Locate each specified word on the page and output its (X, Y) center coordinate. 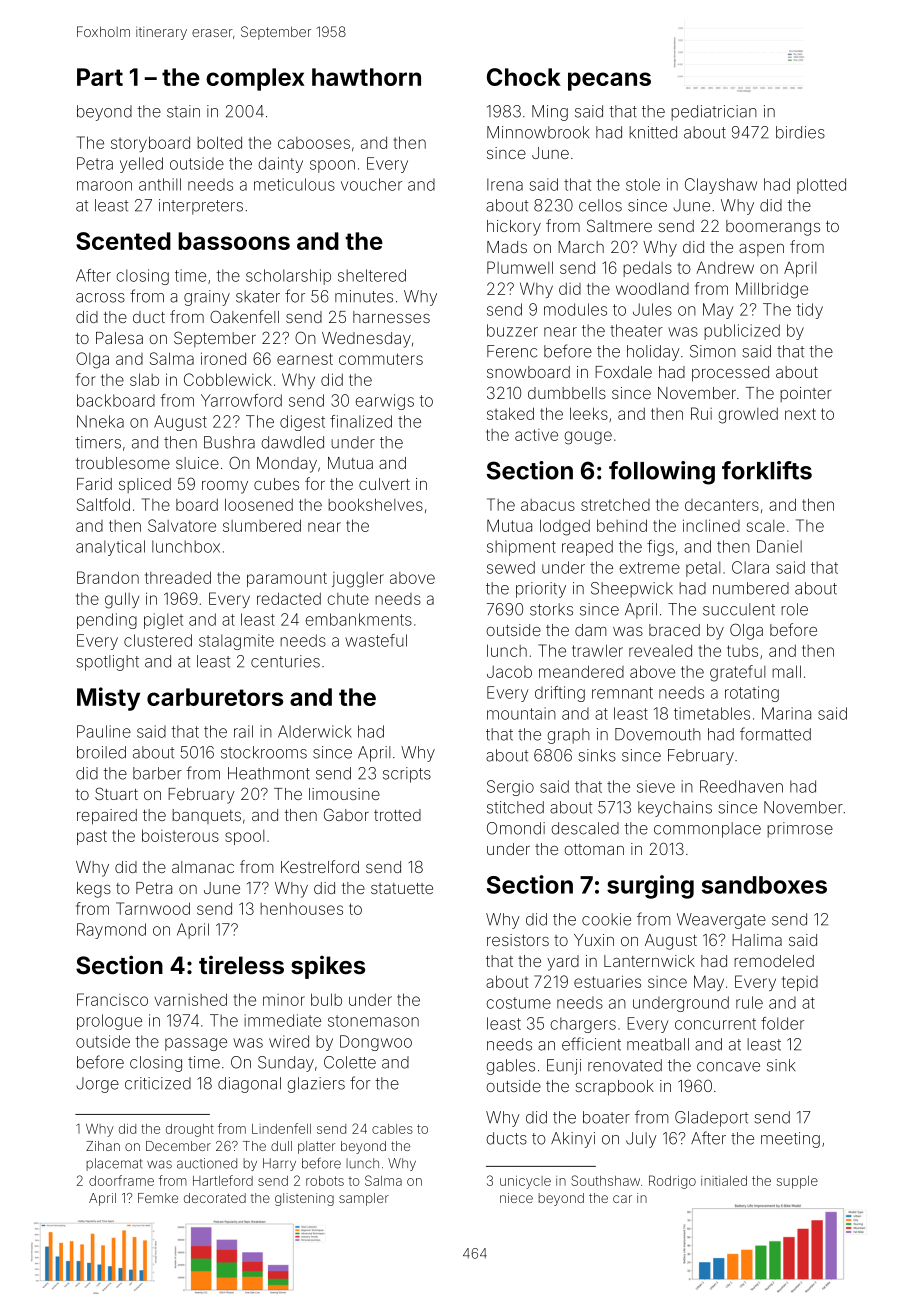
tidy (810, 311)
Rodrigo (672, 1182)
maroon (104, 186)
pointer (806, 394)
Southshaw (605, 1180)
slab (144, 379)
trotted (397, 815)
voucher (371, 184)
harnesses (391, 317)
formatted (775, 734)
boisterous (180, 835)
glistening (304, 1199)
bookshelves (375, 504)
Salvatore (182, 525)
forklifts (767, 470)
